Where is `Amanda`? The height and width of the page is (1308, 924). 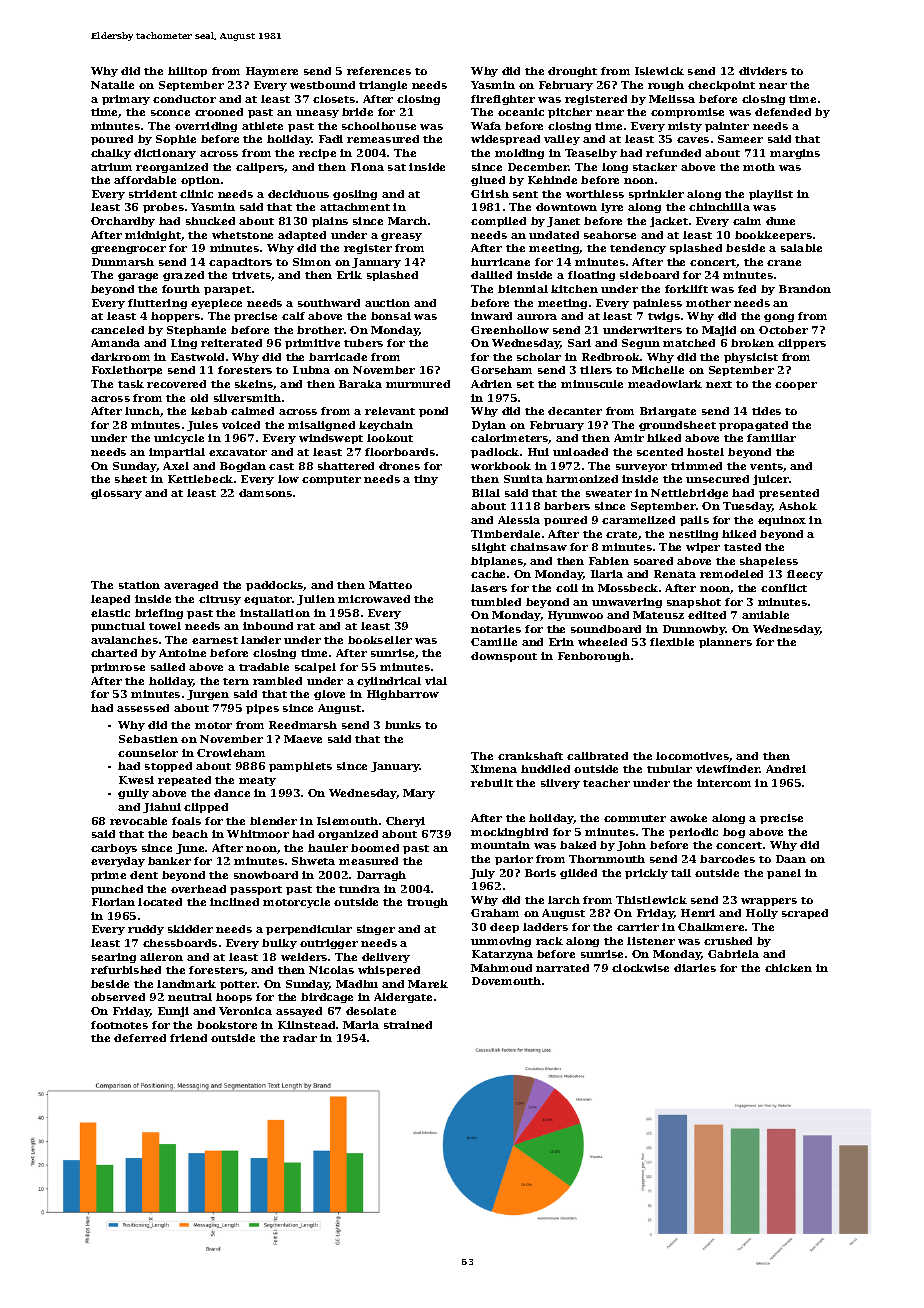 Amanda is located at coordinates (115, 343).
